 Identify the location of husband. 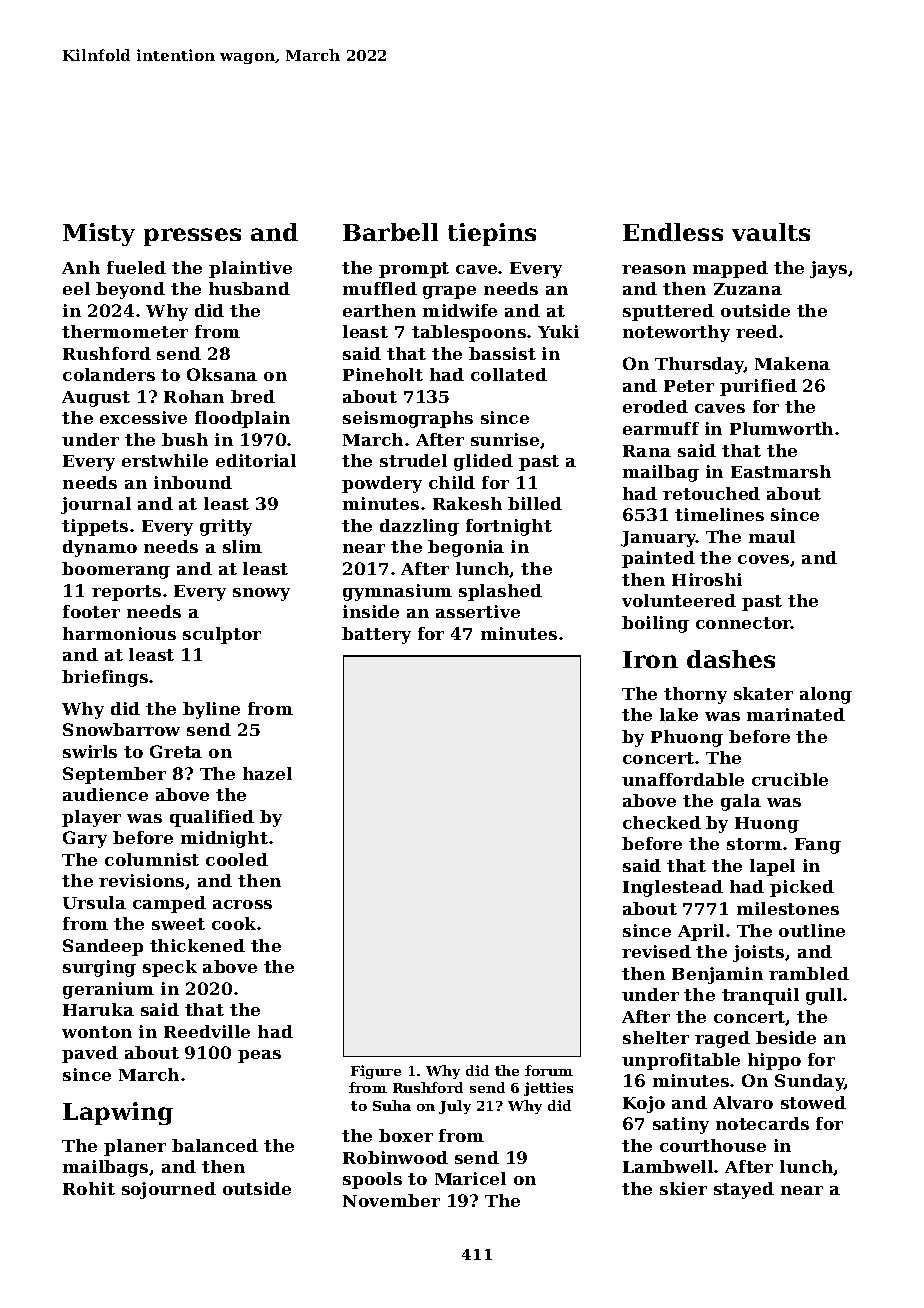
(249, 288).
